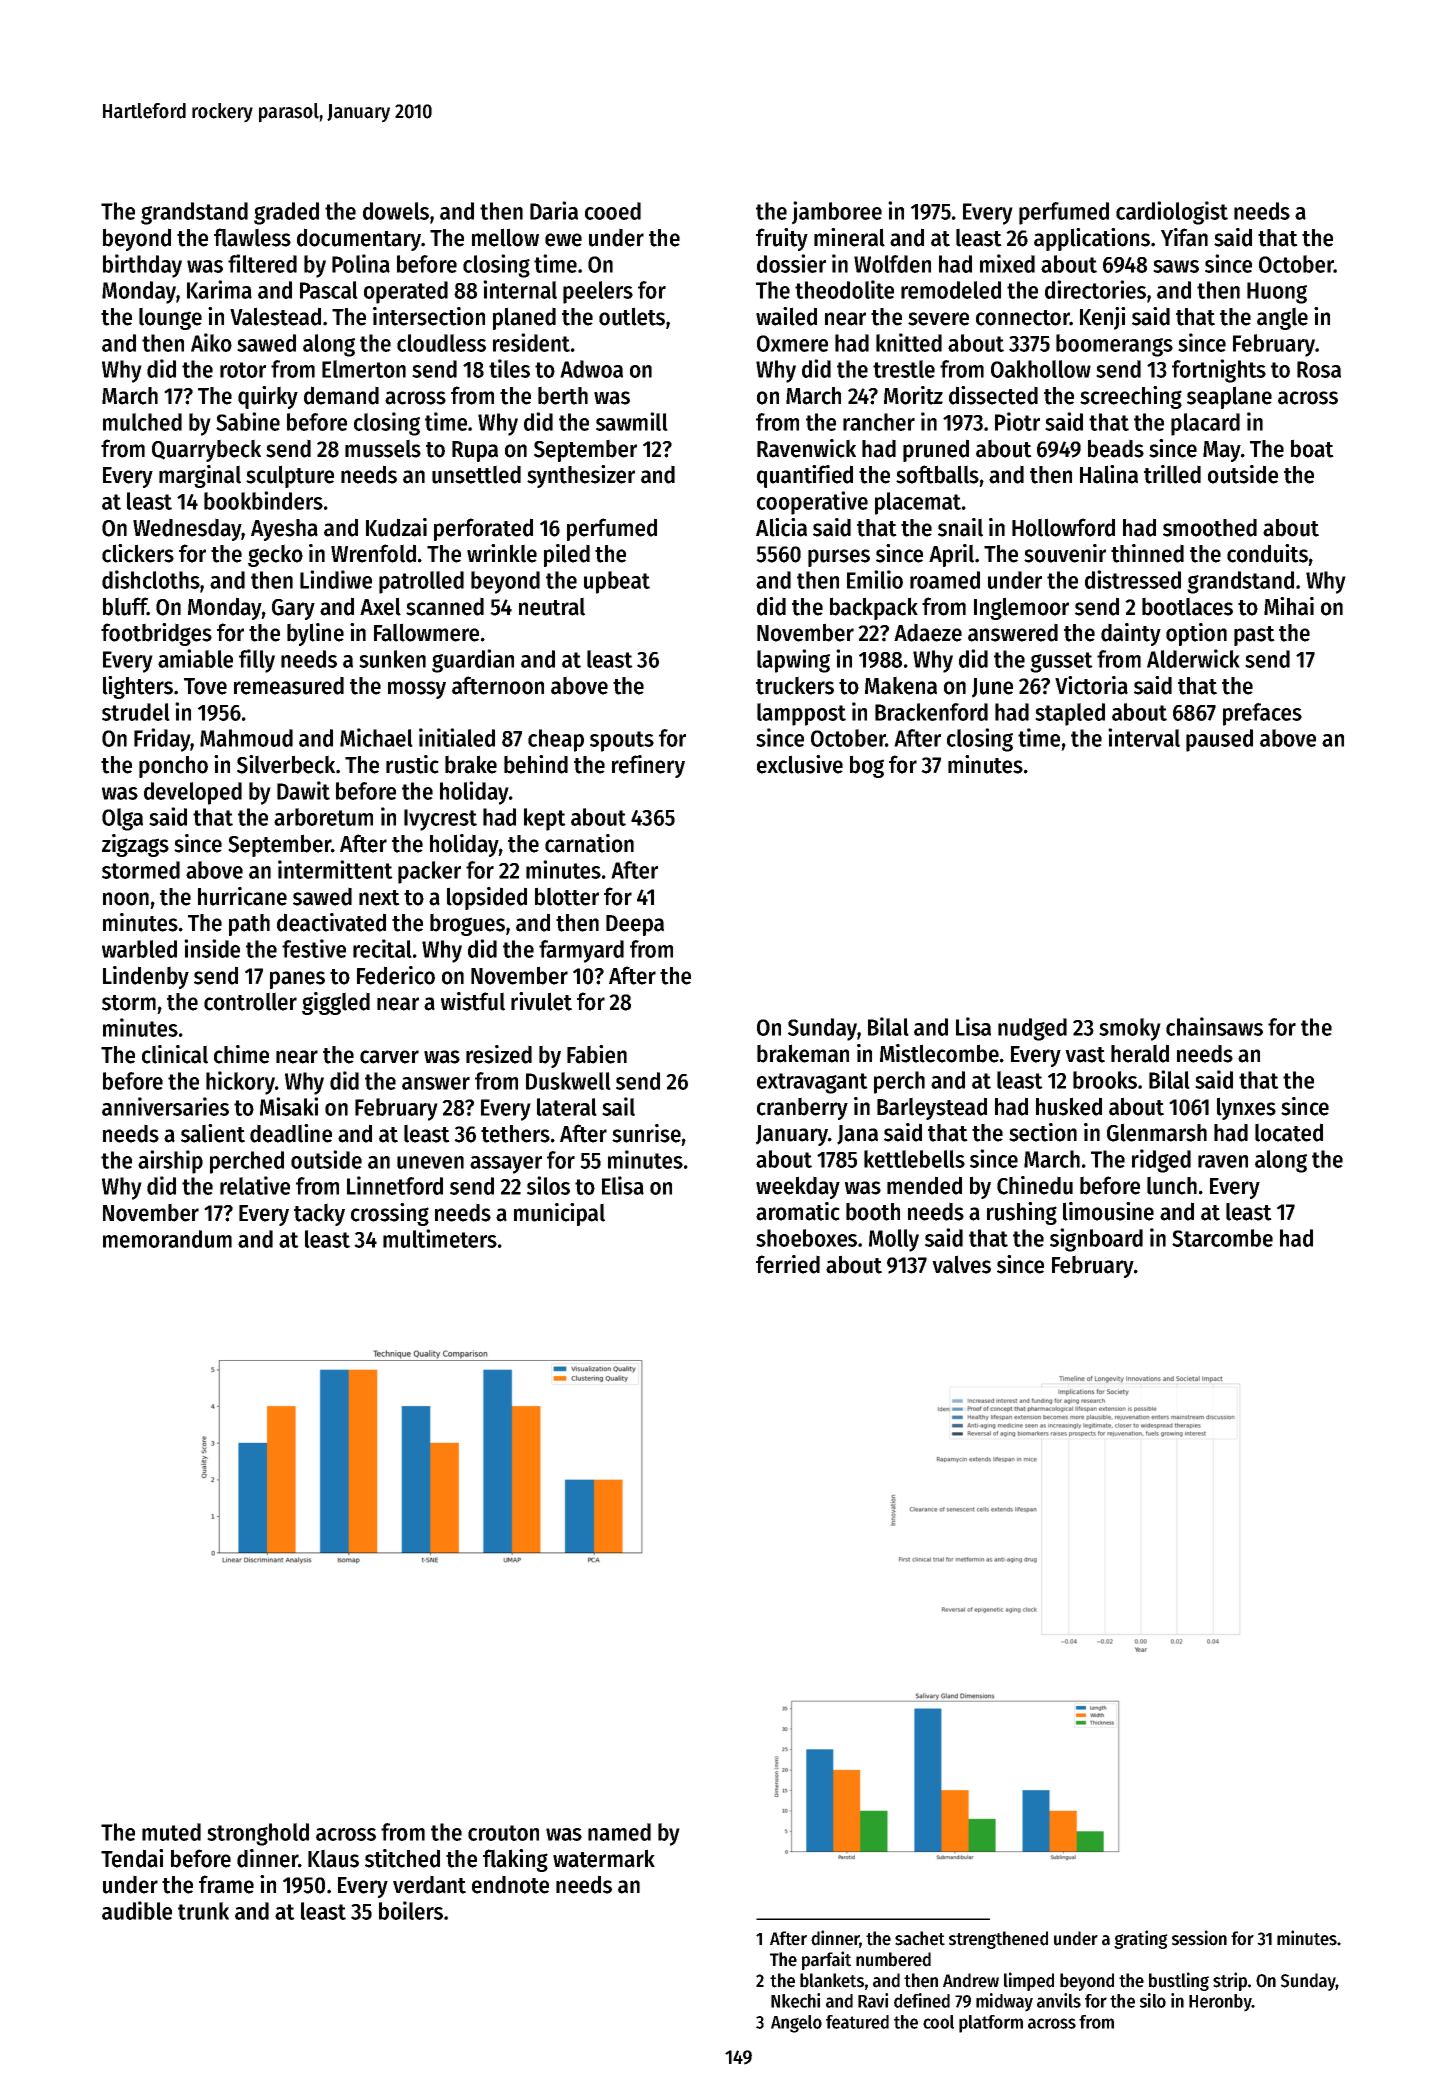 The height and width of the screenshot is (2100, 1450). What do you see at coordinates (286, 213) in the screenshot?
I see `graded` at bounding box center [286, 213].
